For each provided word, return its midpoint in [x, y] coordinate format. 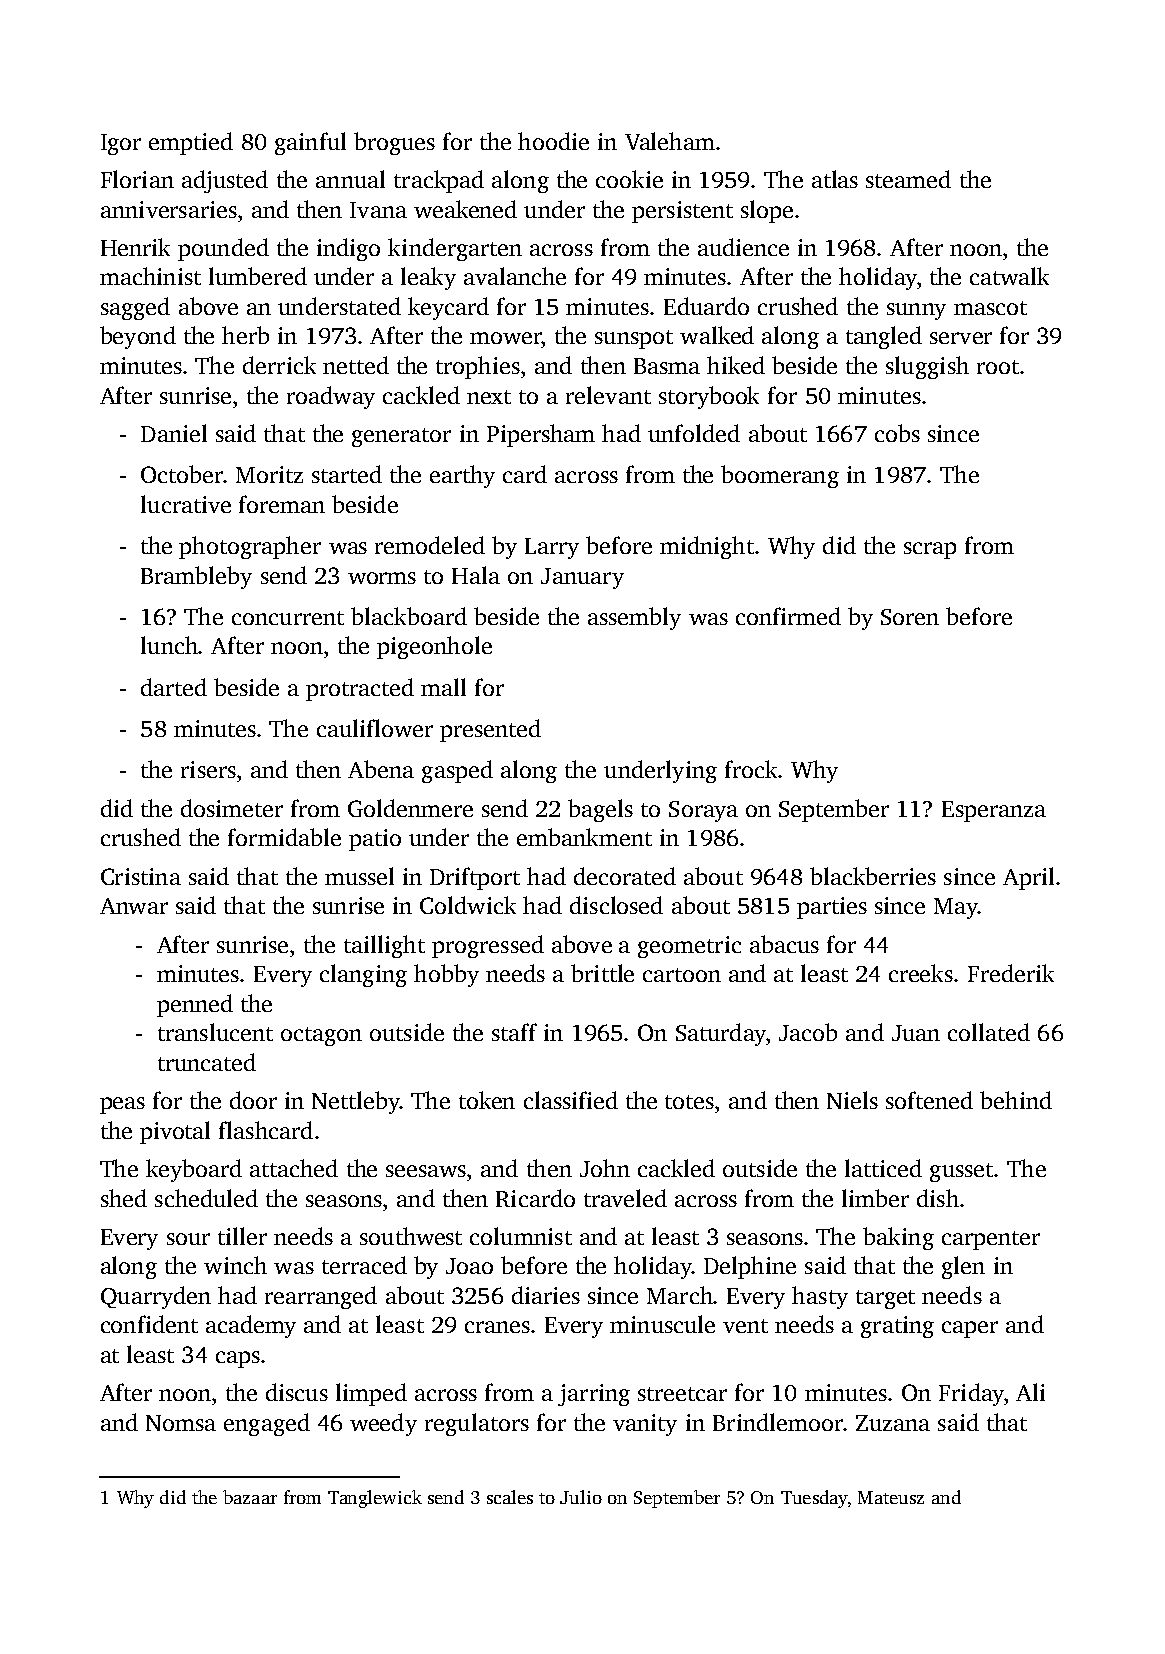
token [487, 1100]
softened [929, 1100]
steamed [908, 179]
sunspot [634, 339]
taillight [384, 946]
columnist [521, 1236]
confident [149, 1324]
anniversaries [169, 209]
